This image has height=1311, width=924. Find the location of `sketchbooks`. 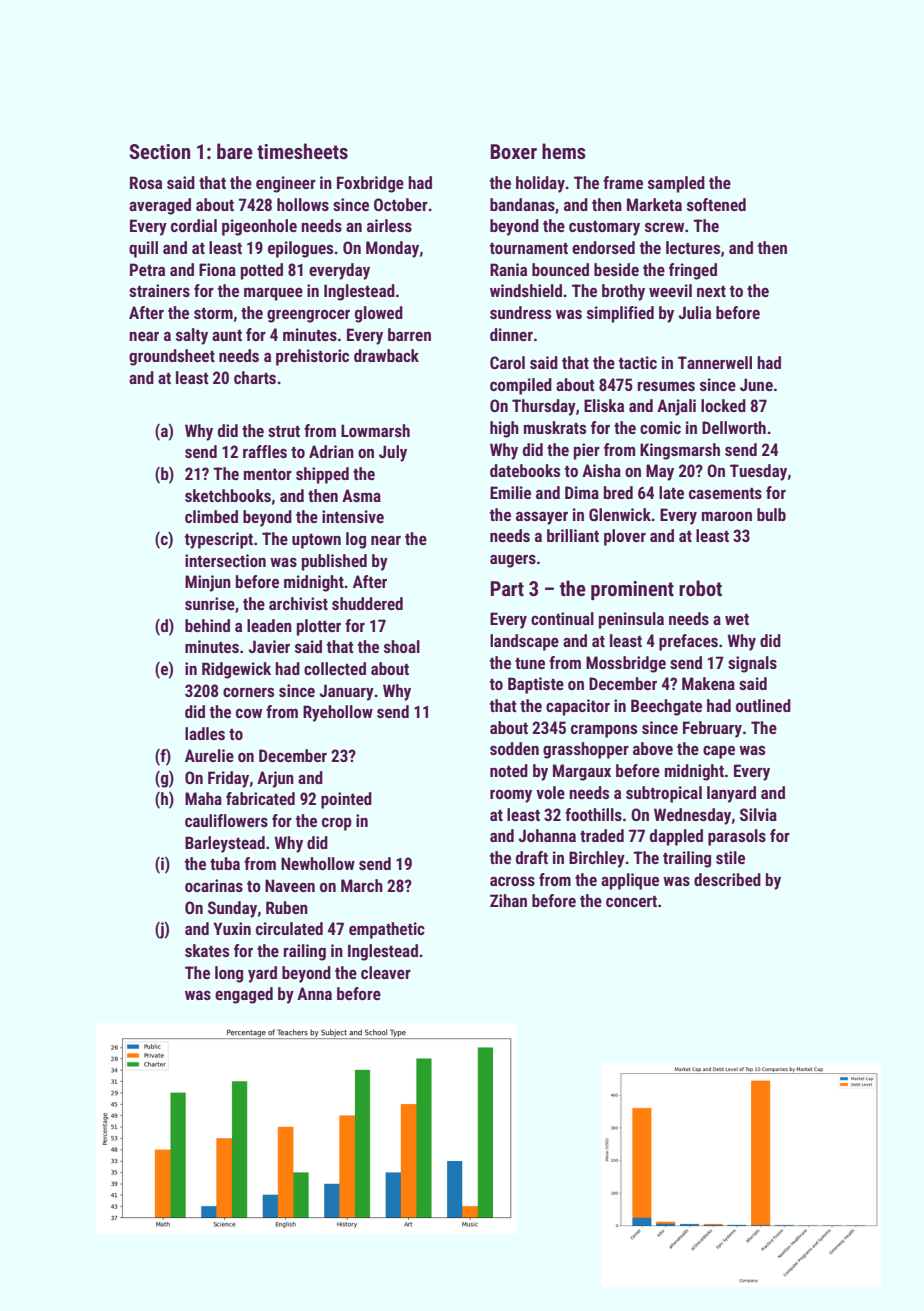

sketchbooks is located at coordinates (228, 495).
